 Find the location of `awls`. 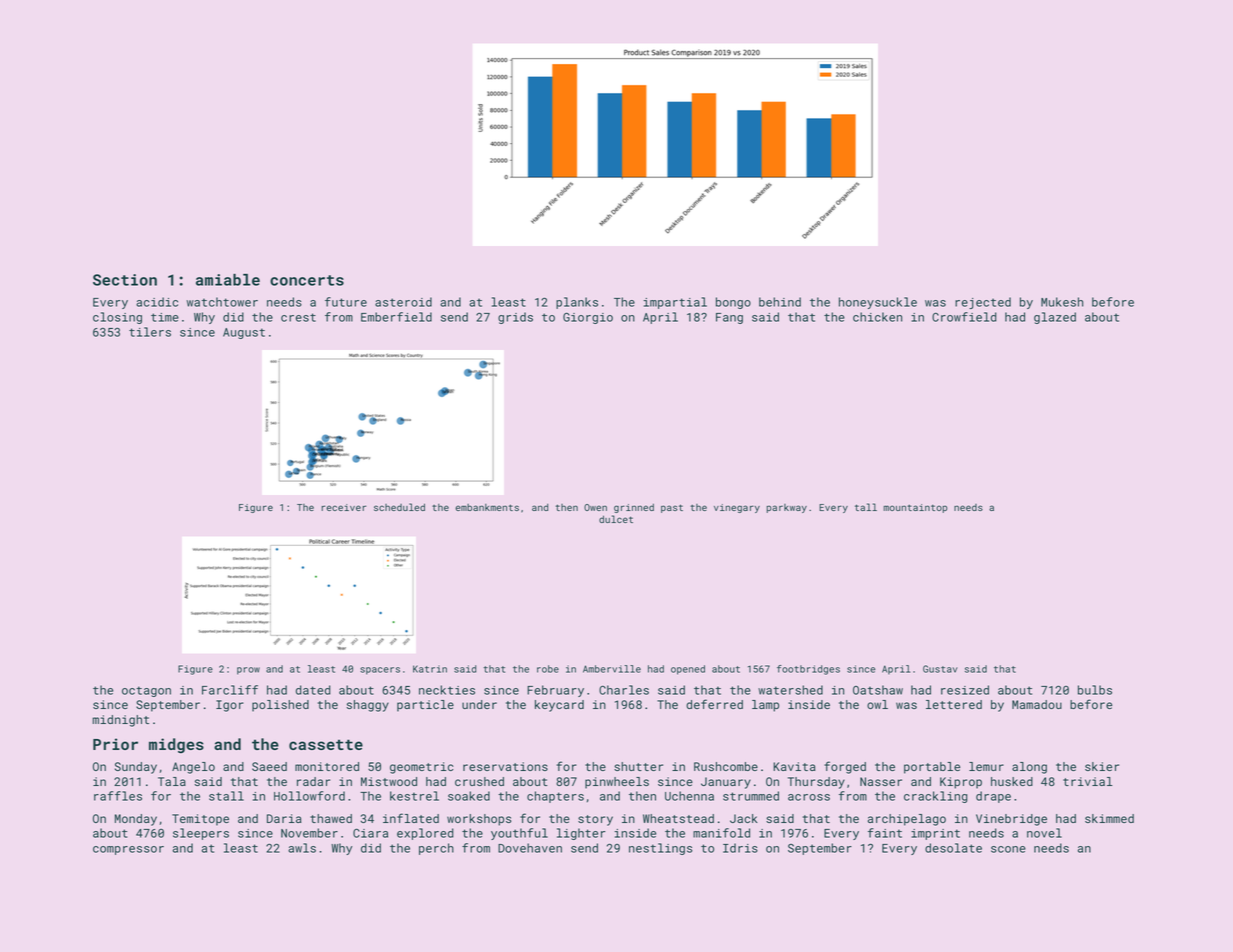

awls is located at coordinates (302, 848).
